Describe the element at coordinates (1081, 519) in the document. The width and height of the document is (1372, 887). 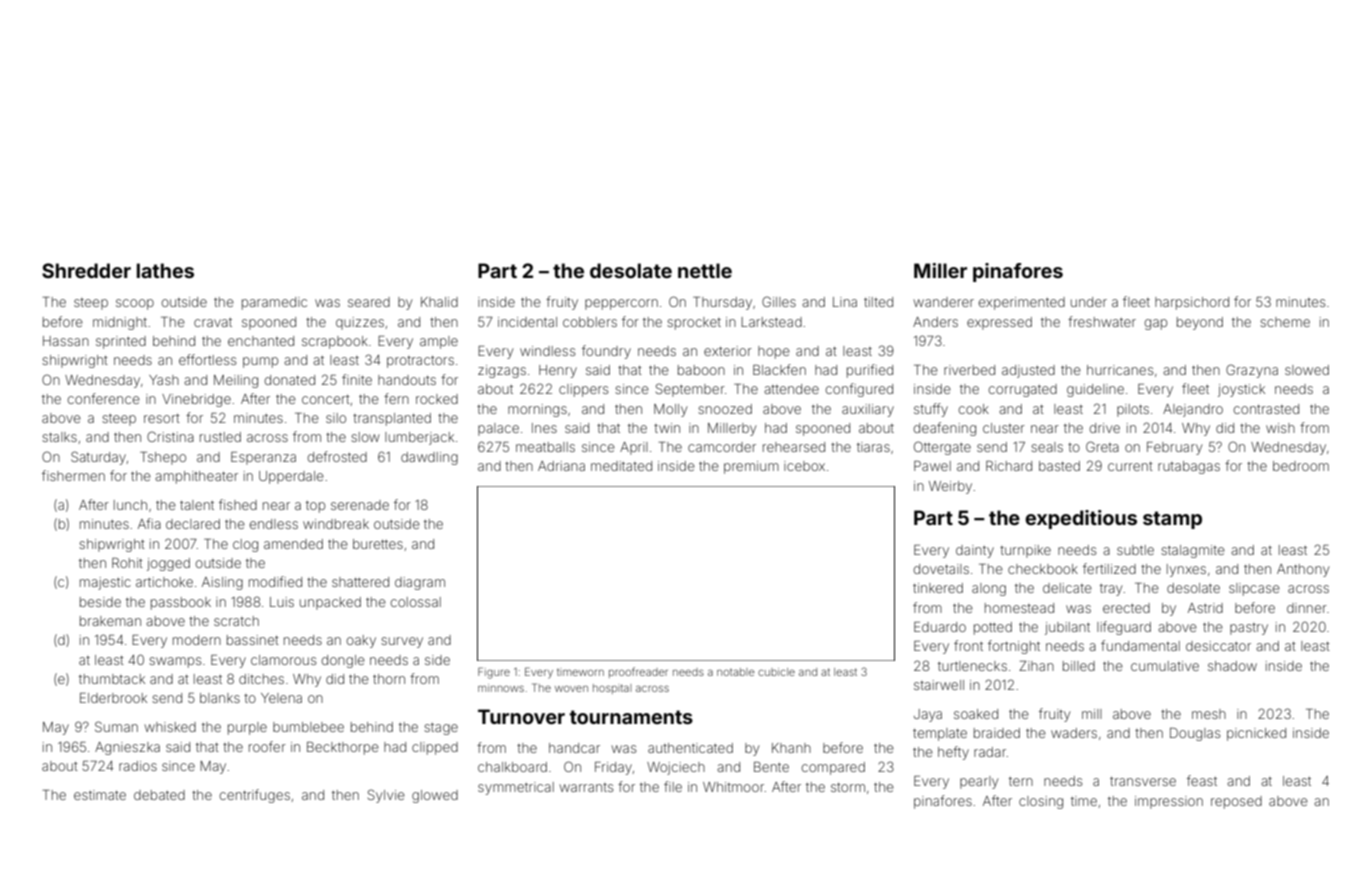
I see `expeditious` at that location.
